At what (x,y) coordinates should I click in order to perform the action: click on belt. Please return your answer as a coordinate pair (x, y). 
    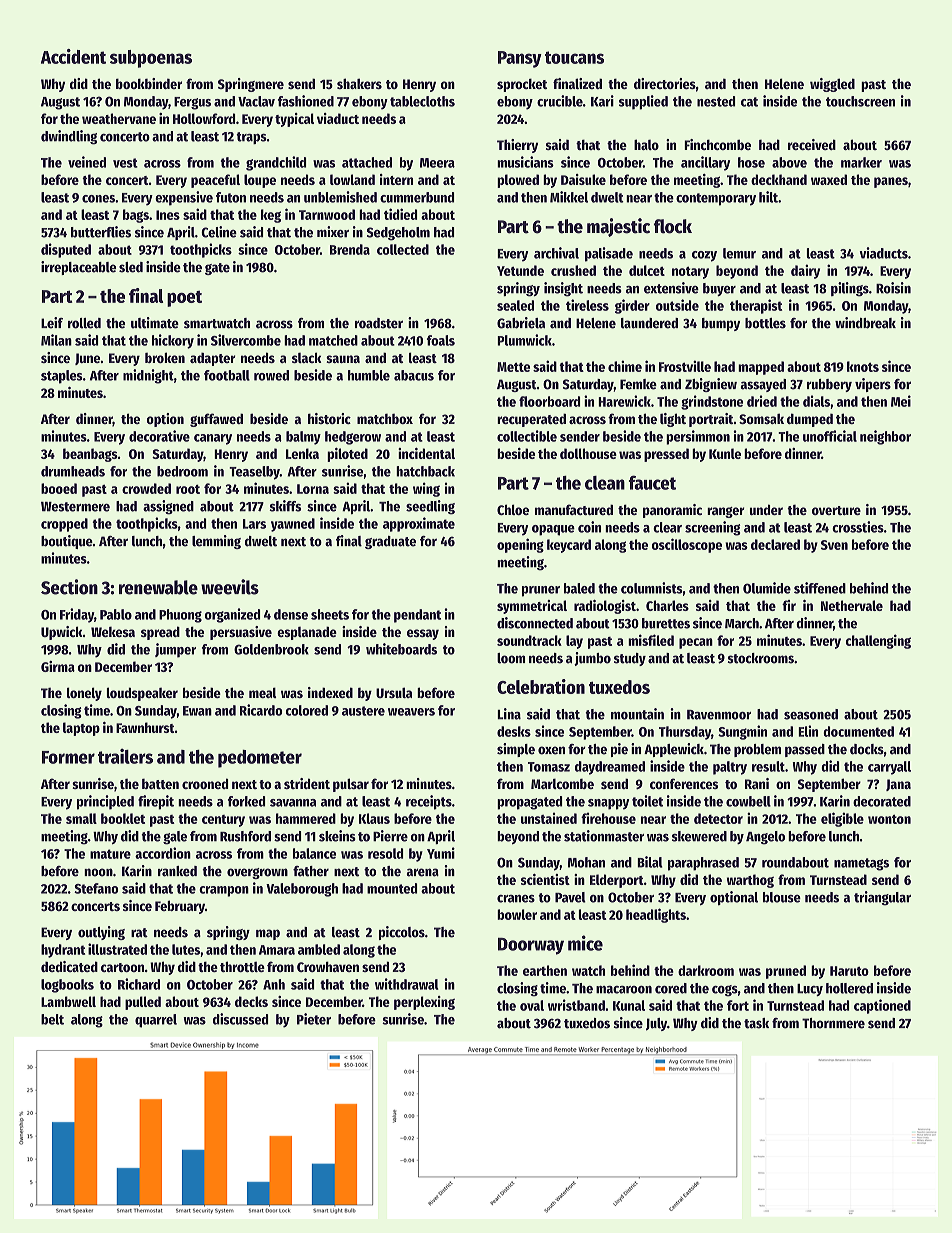
    Looking at the image, I should click on (52, 1019).
